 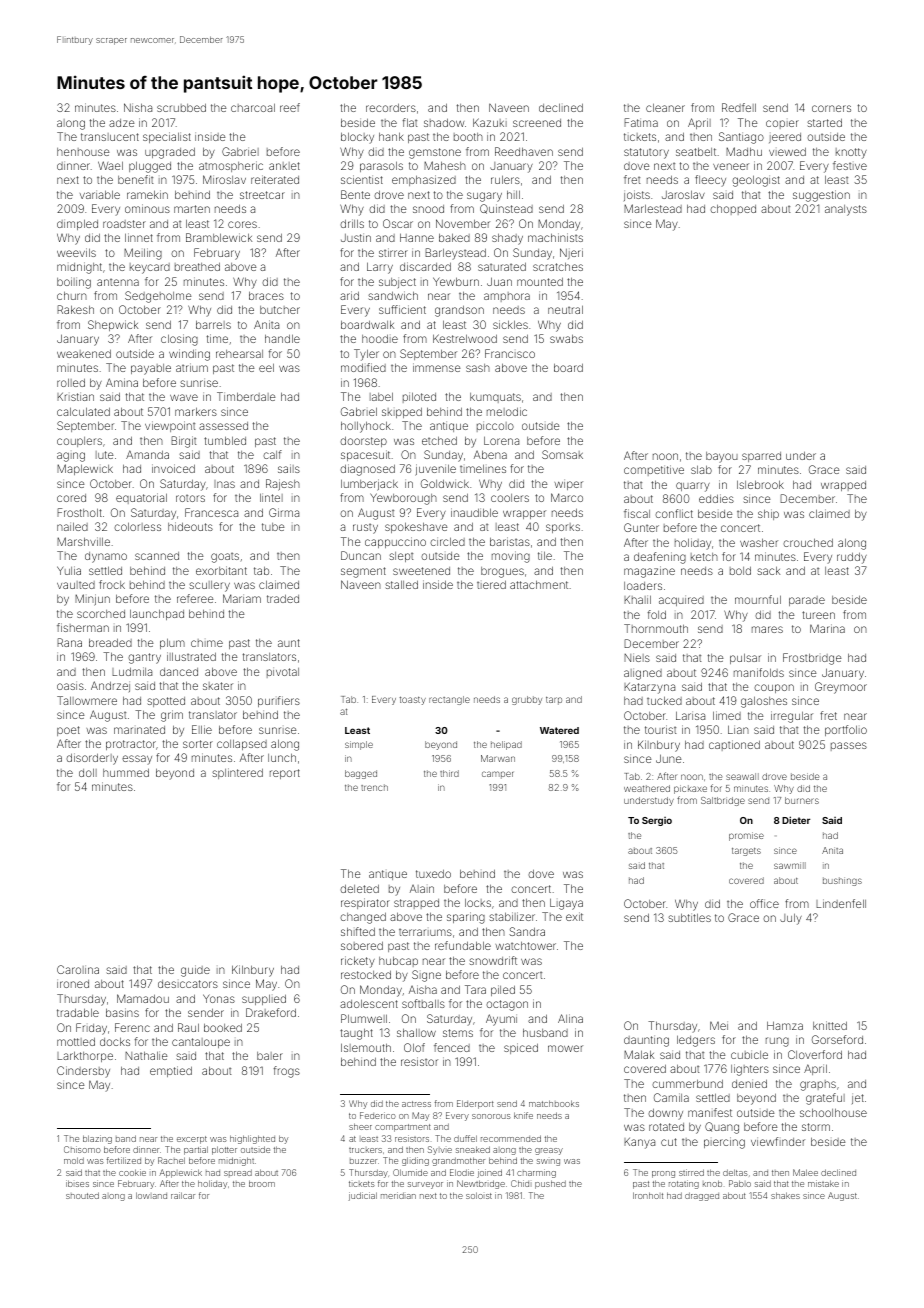 What do you see at coordinates (661, 729) in the image?
I see `tourist` at bounding box center [661, 729].
